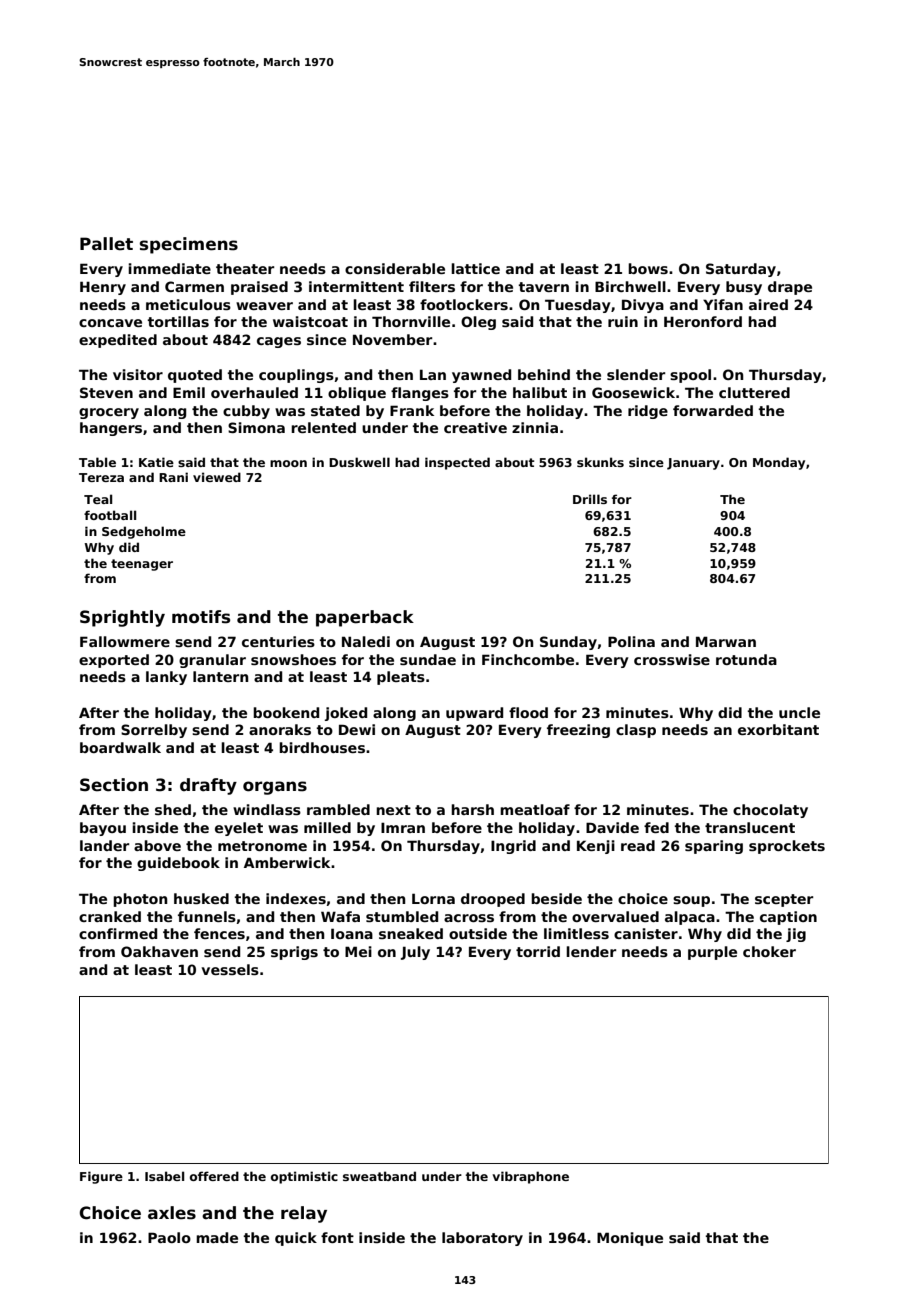 The width and height of the document is (908, 1316). Describe the element at coordinates (482, 1239) in the document. I see `laboratory` at that location.
